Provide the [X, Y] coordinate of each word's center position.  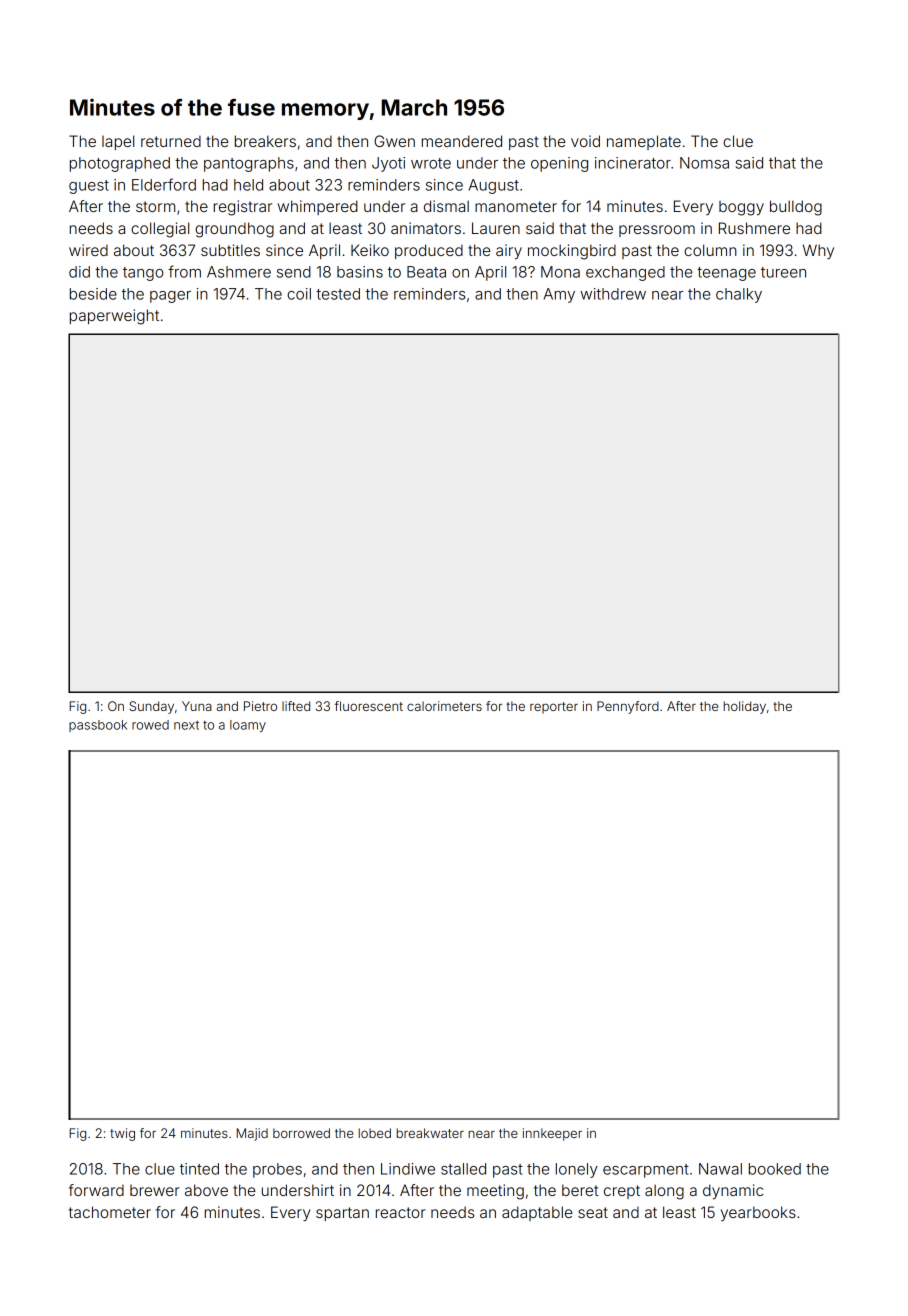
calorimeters [444, 706]
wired [88, 250]
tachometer [110, 1212]
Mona [560, 272]
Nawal [720, 1169]
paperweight [114, 317]
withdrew [613, 294]
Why [818, 251]
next [186, 725]
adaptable [537, 1213]
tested [338, 294]
